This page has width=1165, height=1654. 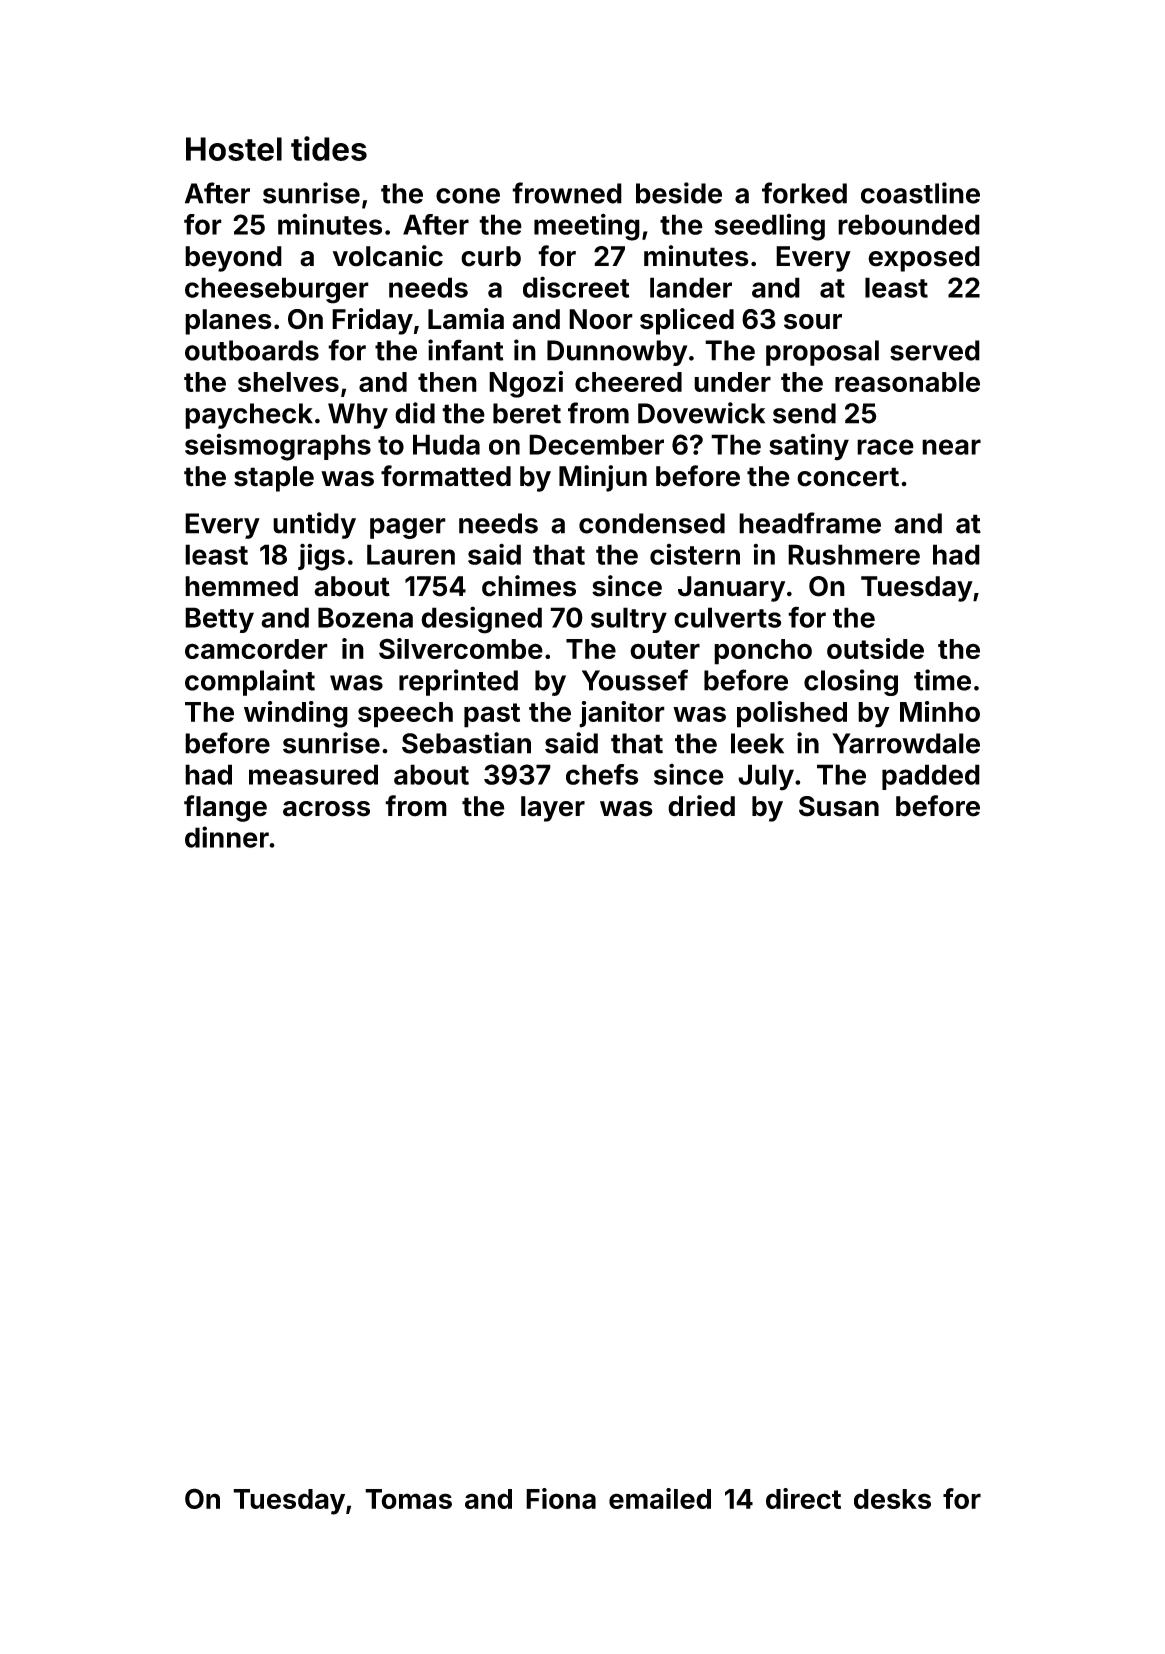 I want to click on dinner, so click(x=227, y=837).
